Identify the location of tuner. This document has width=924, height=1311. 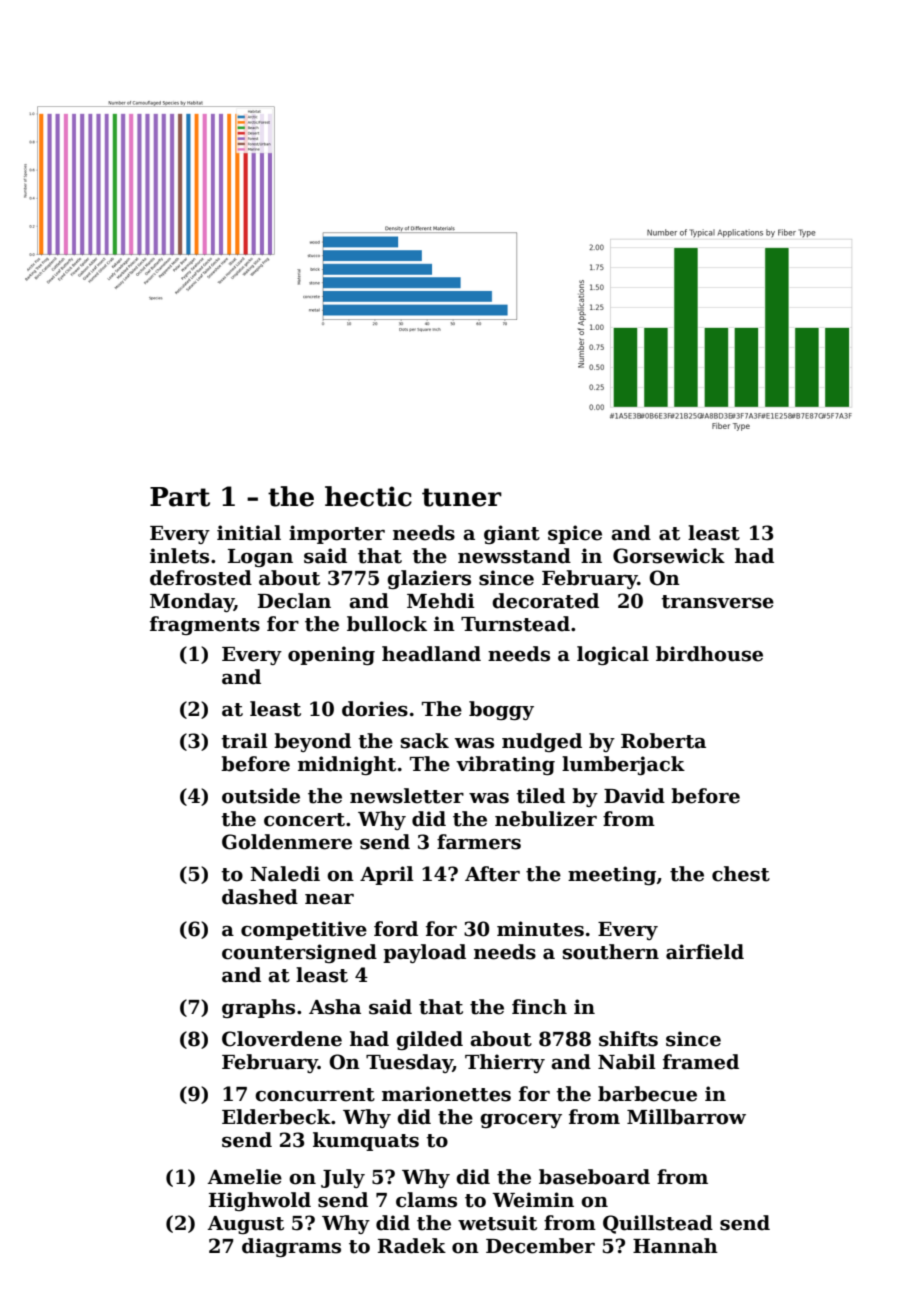
(462, 497).
